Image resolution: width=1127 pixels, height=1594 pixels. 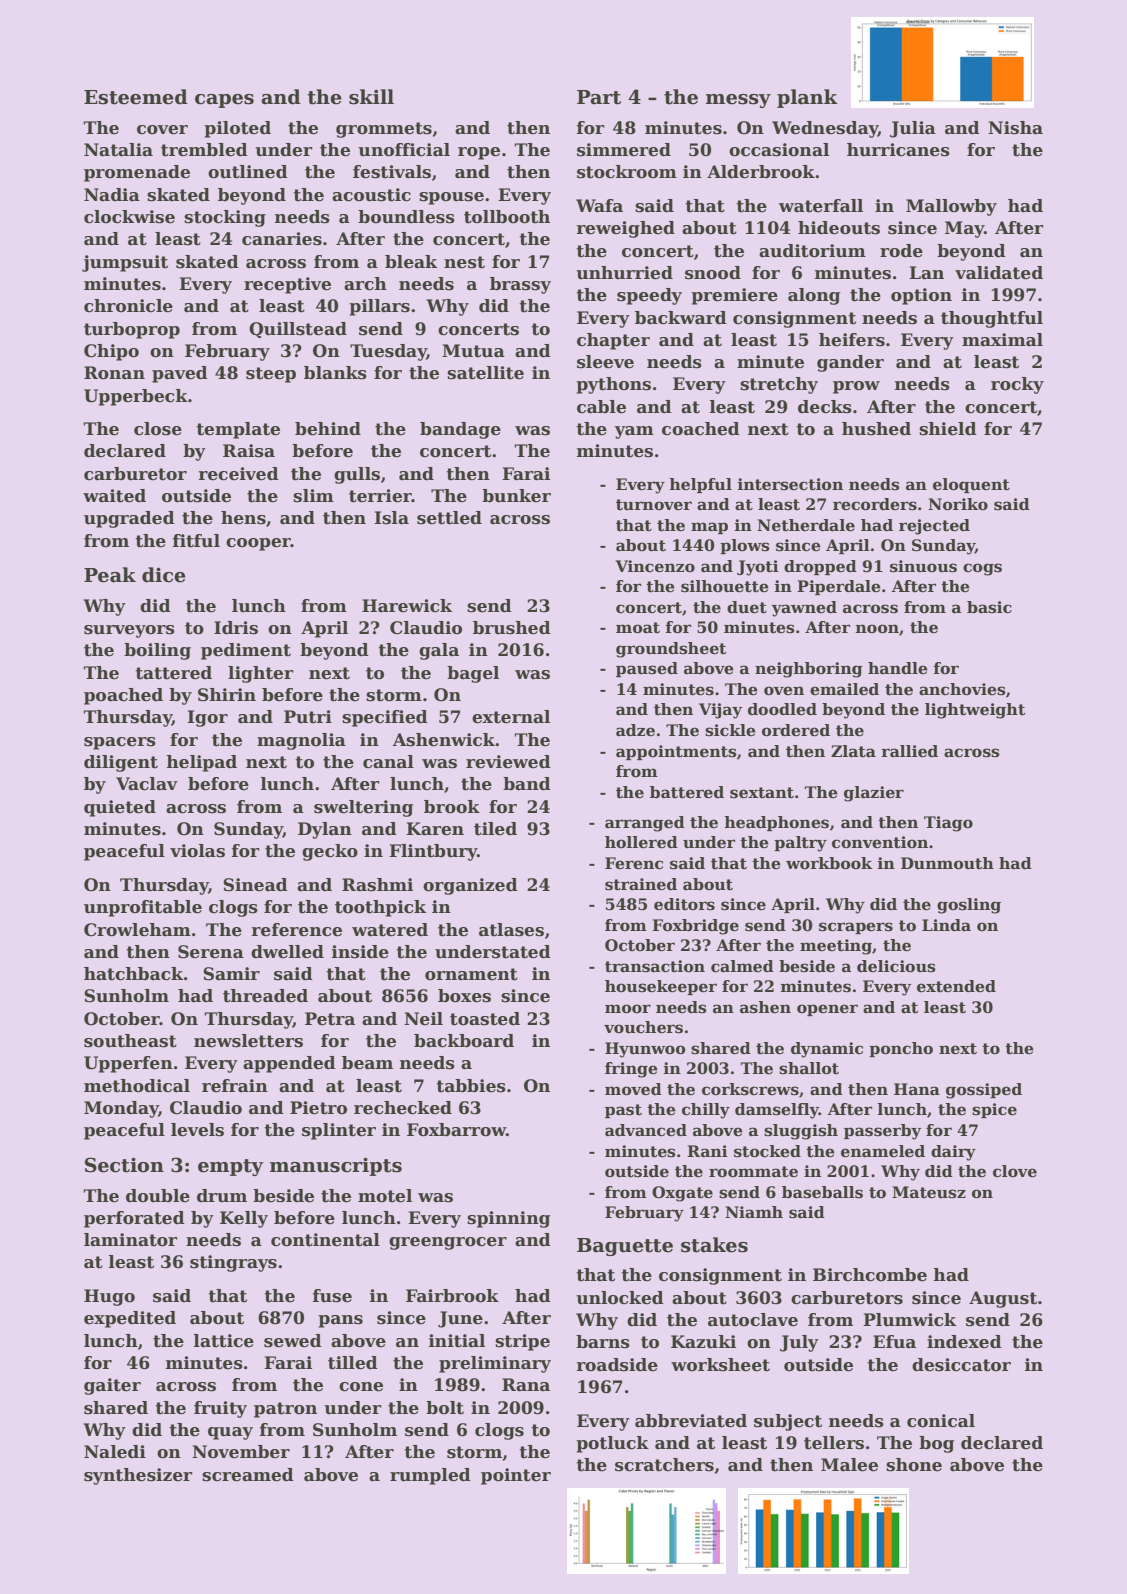 What do you see at coordinates (664, 1465) in the page?
I see `scratchers` at bounding box center [664, 1465].
